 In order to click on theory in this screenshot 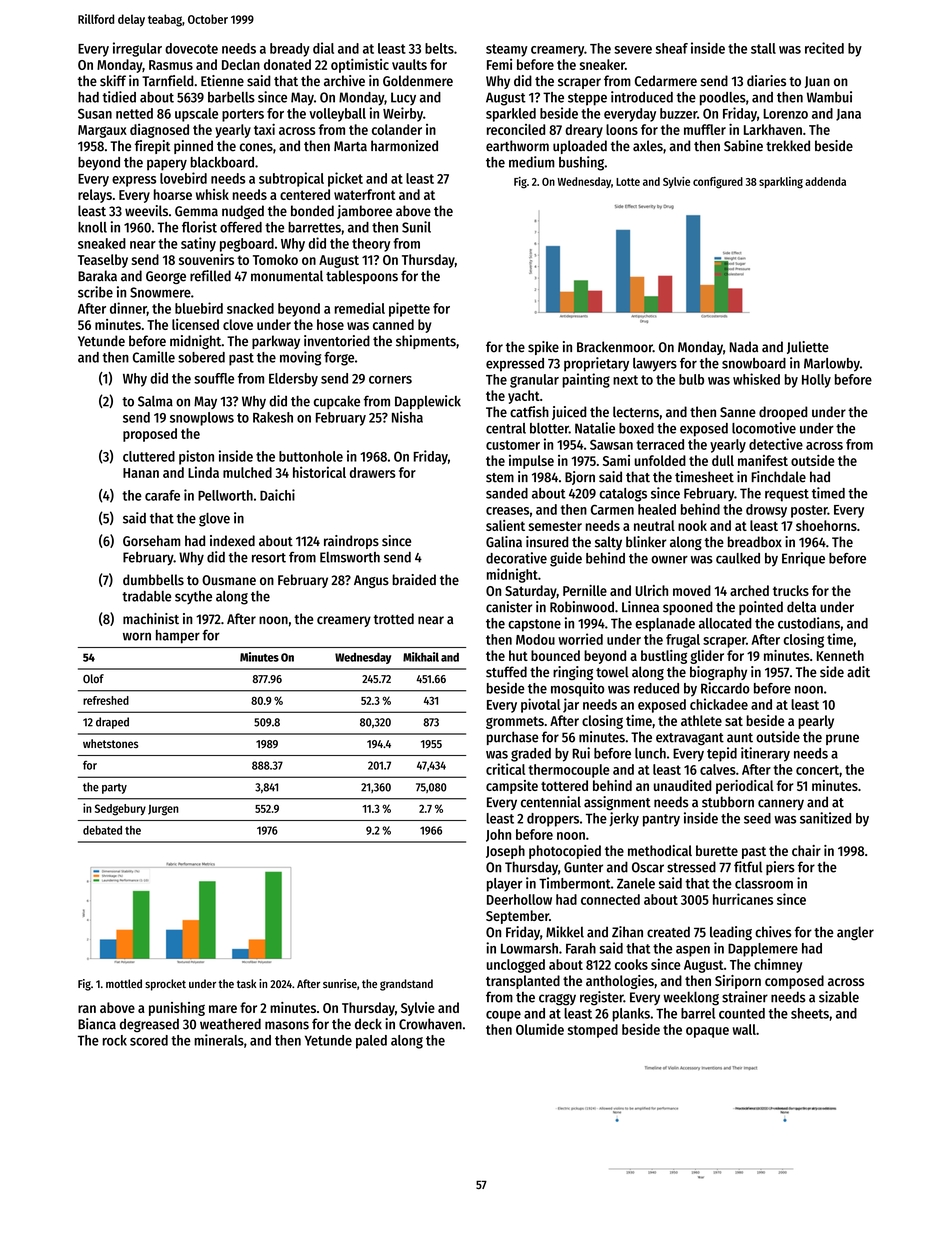, I will do `click(371, 245)`.
